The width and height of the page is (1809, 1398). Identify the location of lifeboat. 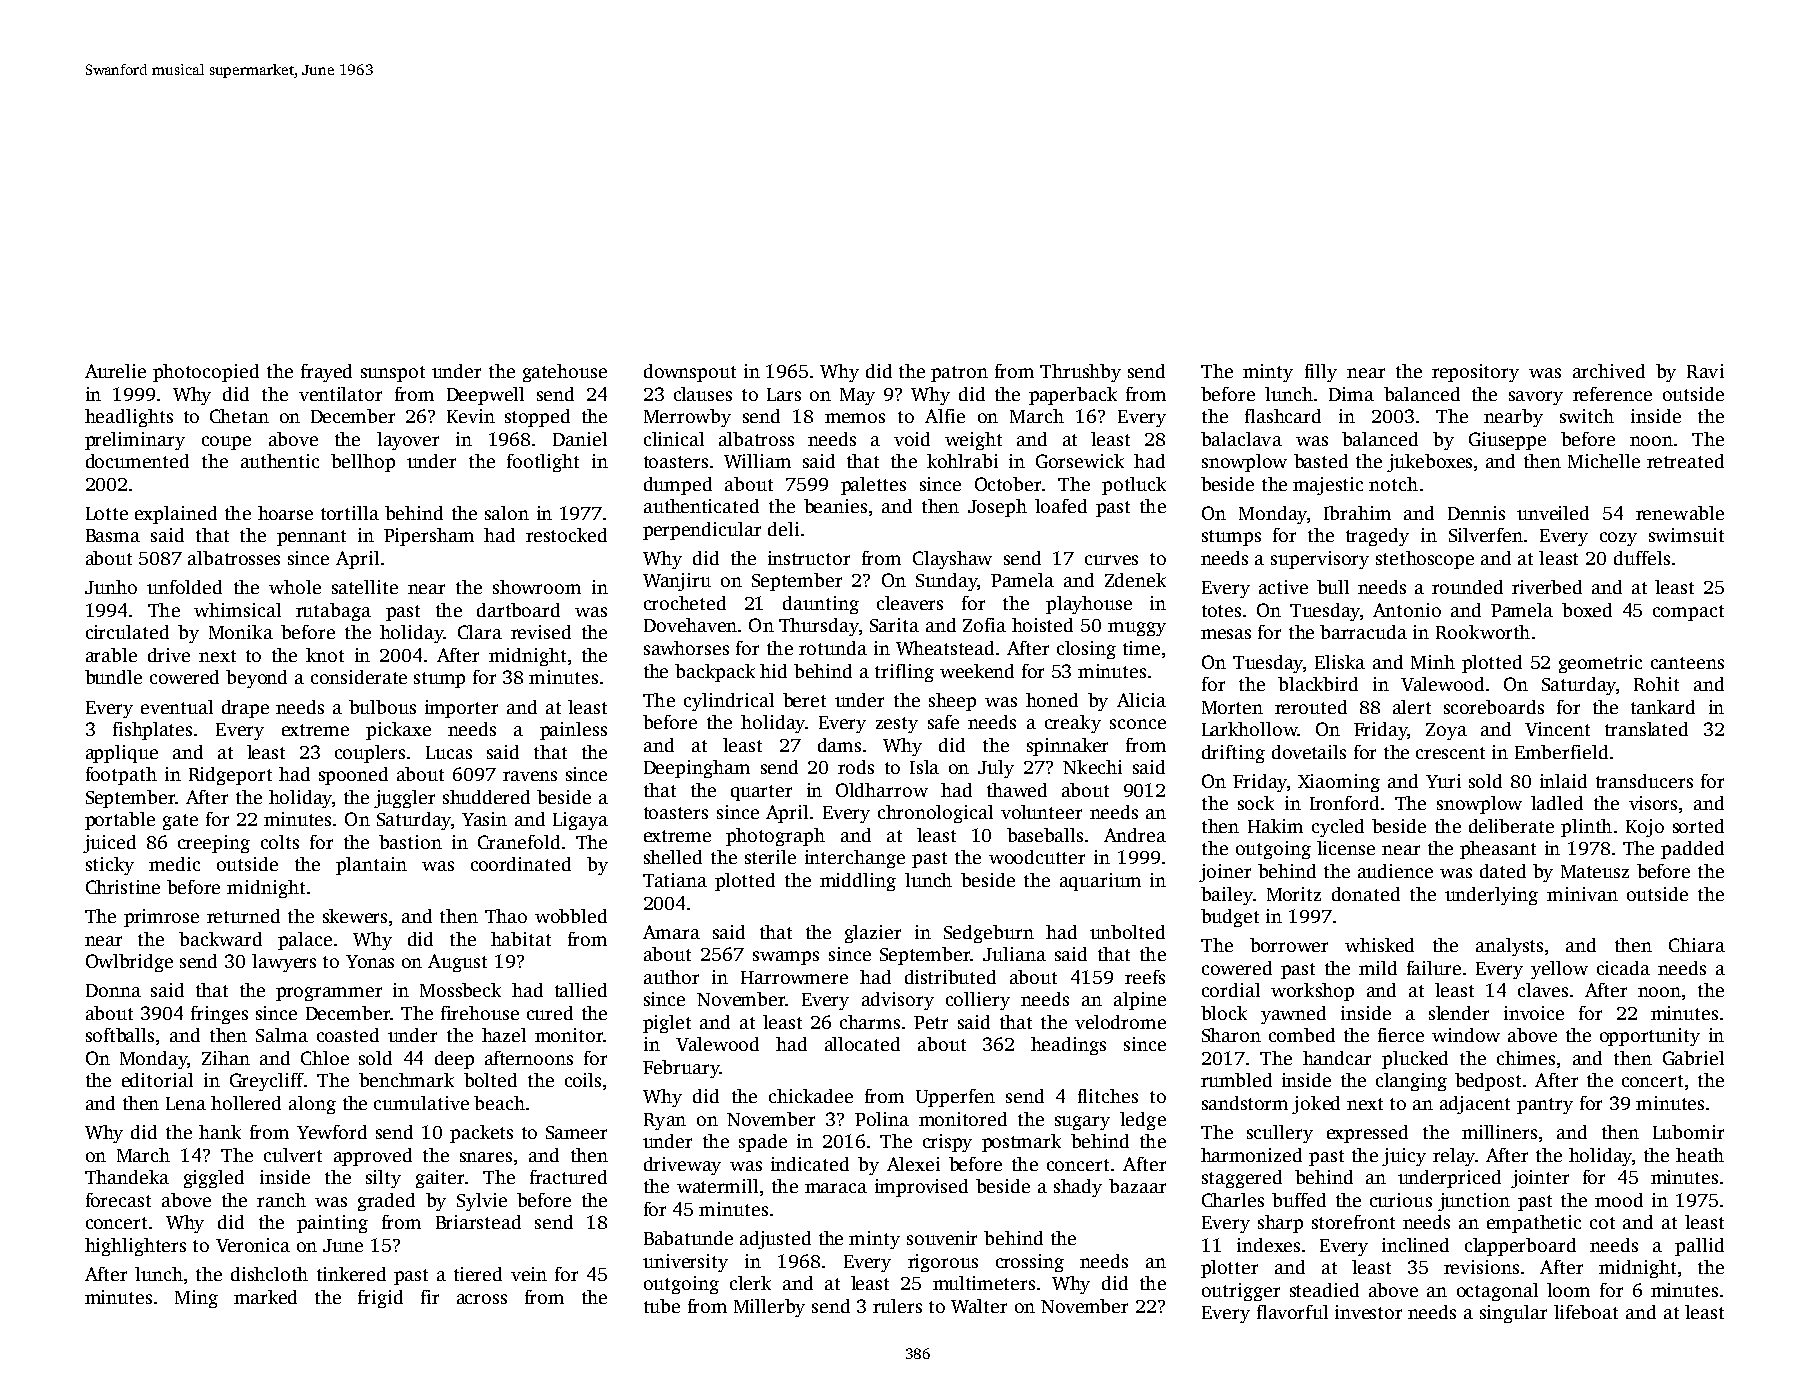
(1586, 1312).
